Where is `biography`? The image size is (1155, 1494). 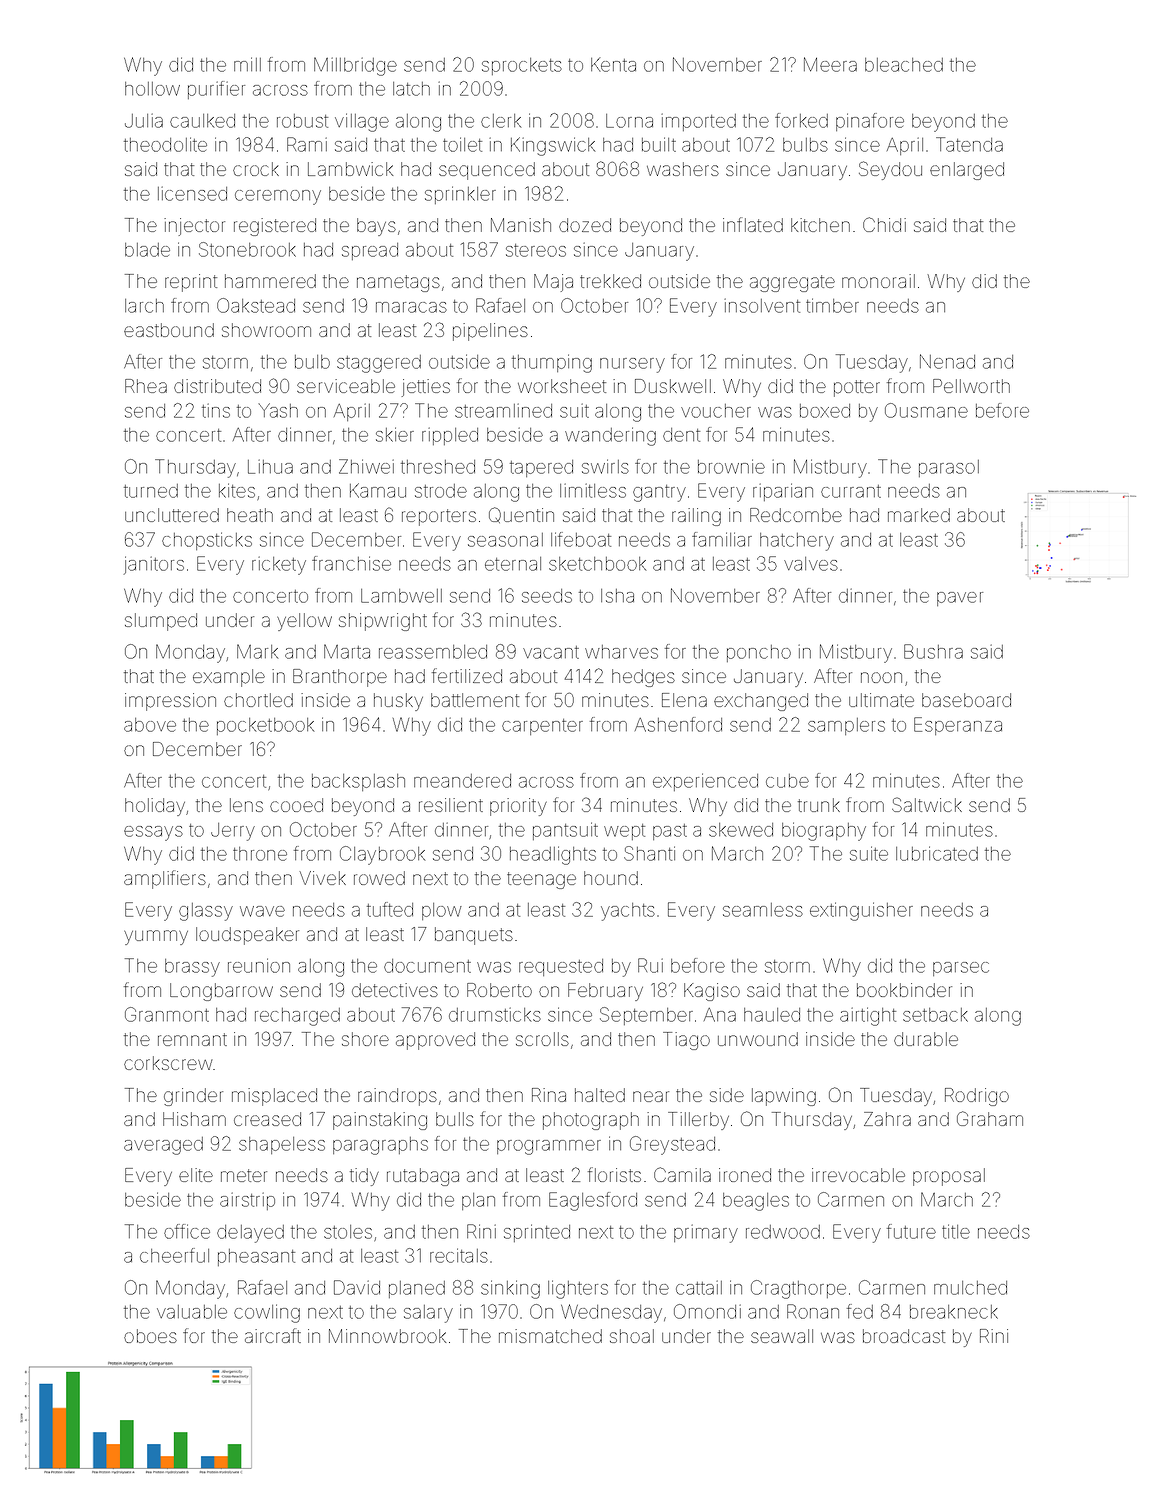 biography is located at coordinates (824, 831).
